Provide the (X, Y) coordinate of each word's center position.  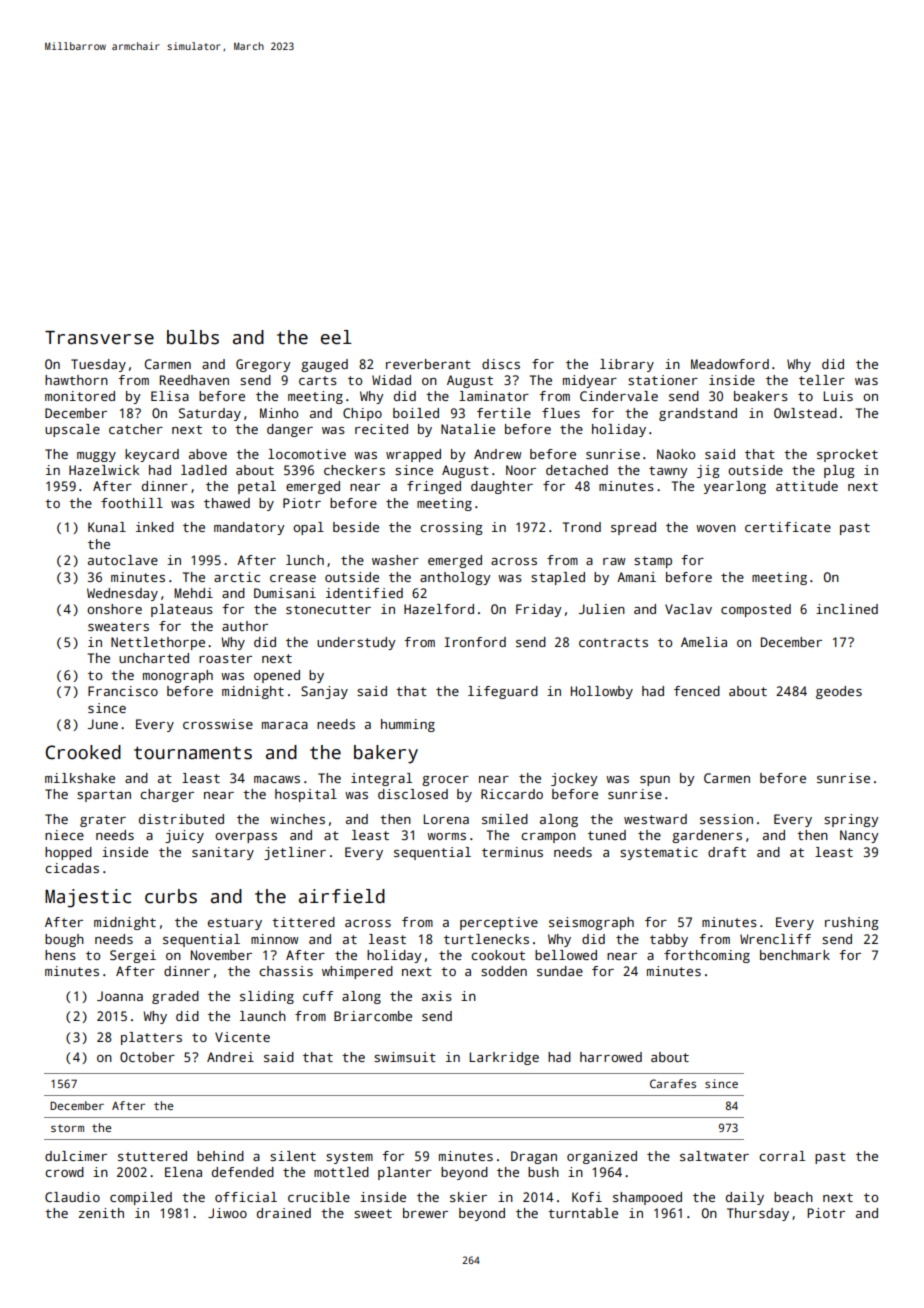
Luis (838, 396)
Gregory (263, 365)
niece (64, 835)
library (627, 365)
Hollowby (602, 692)
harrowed (611, 1057)
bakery (386, 754)
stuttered (152, 1156)
